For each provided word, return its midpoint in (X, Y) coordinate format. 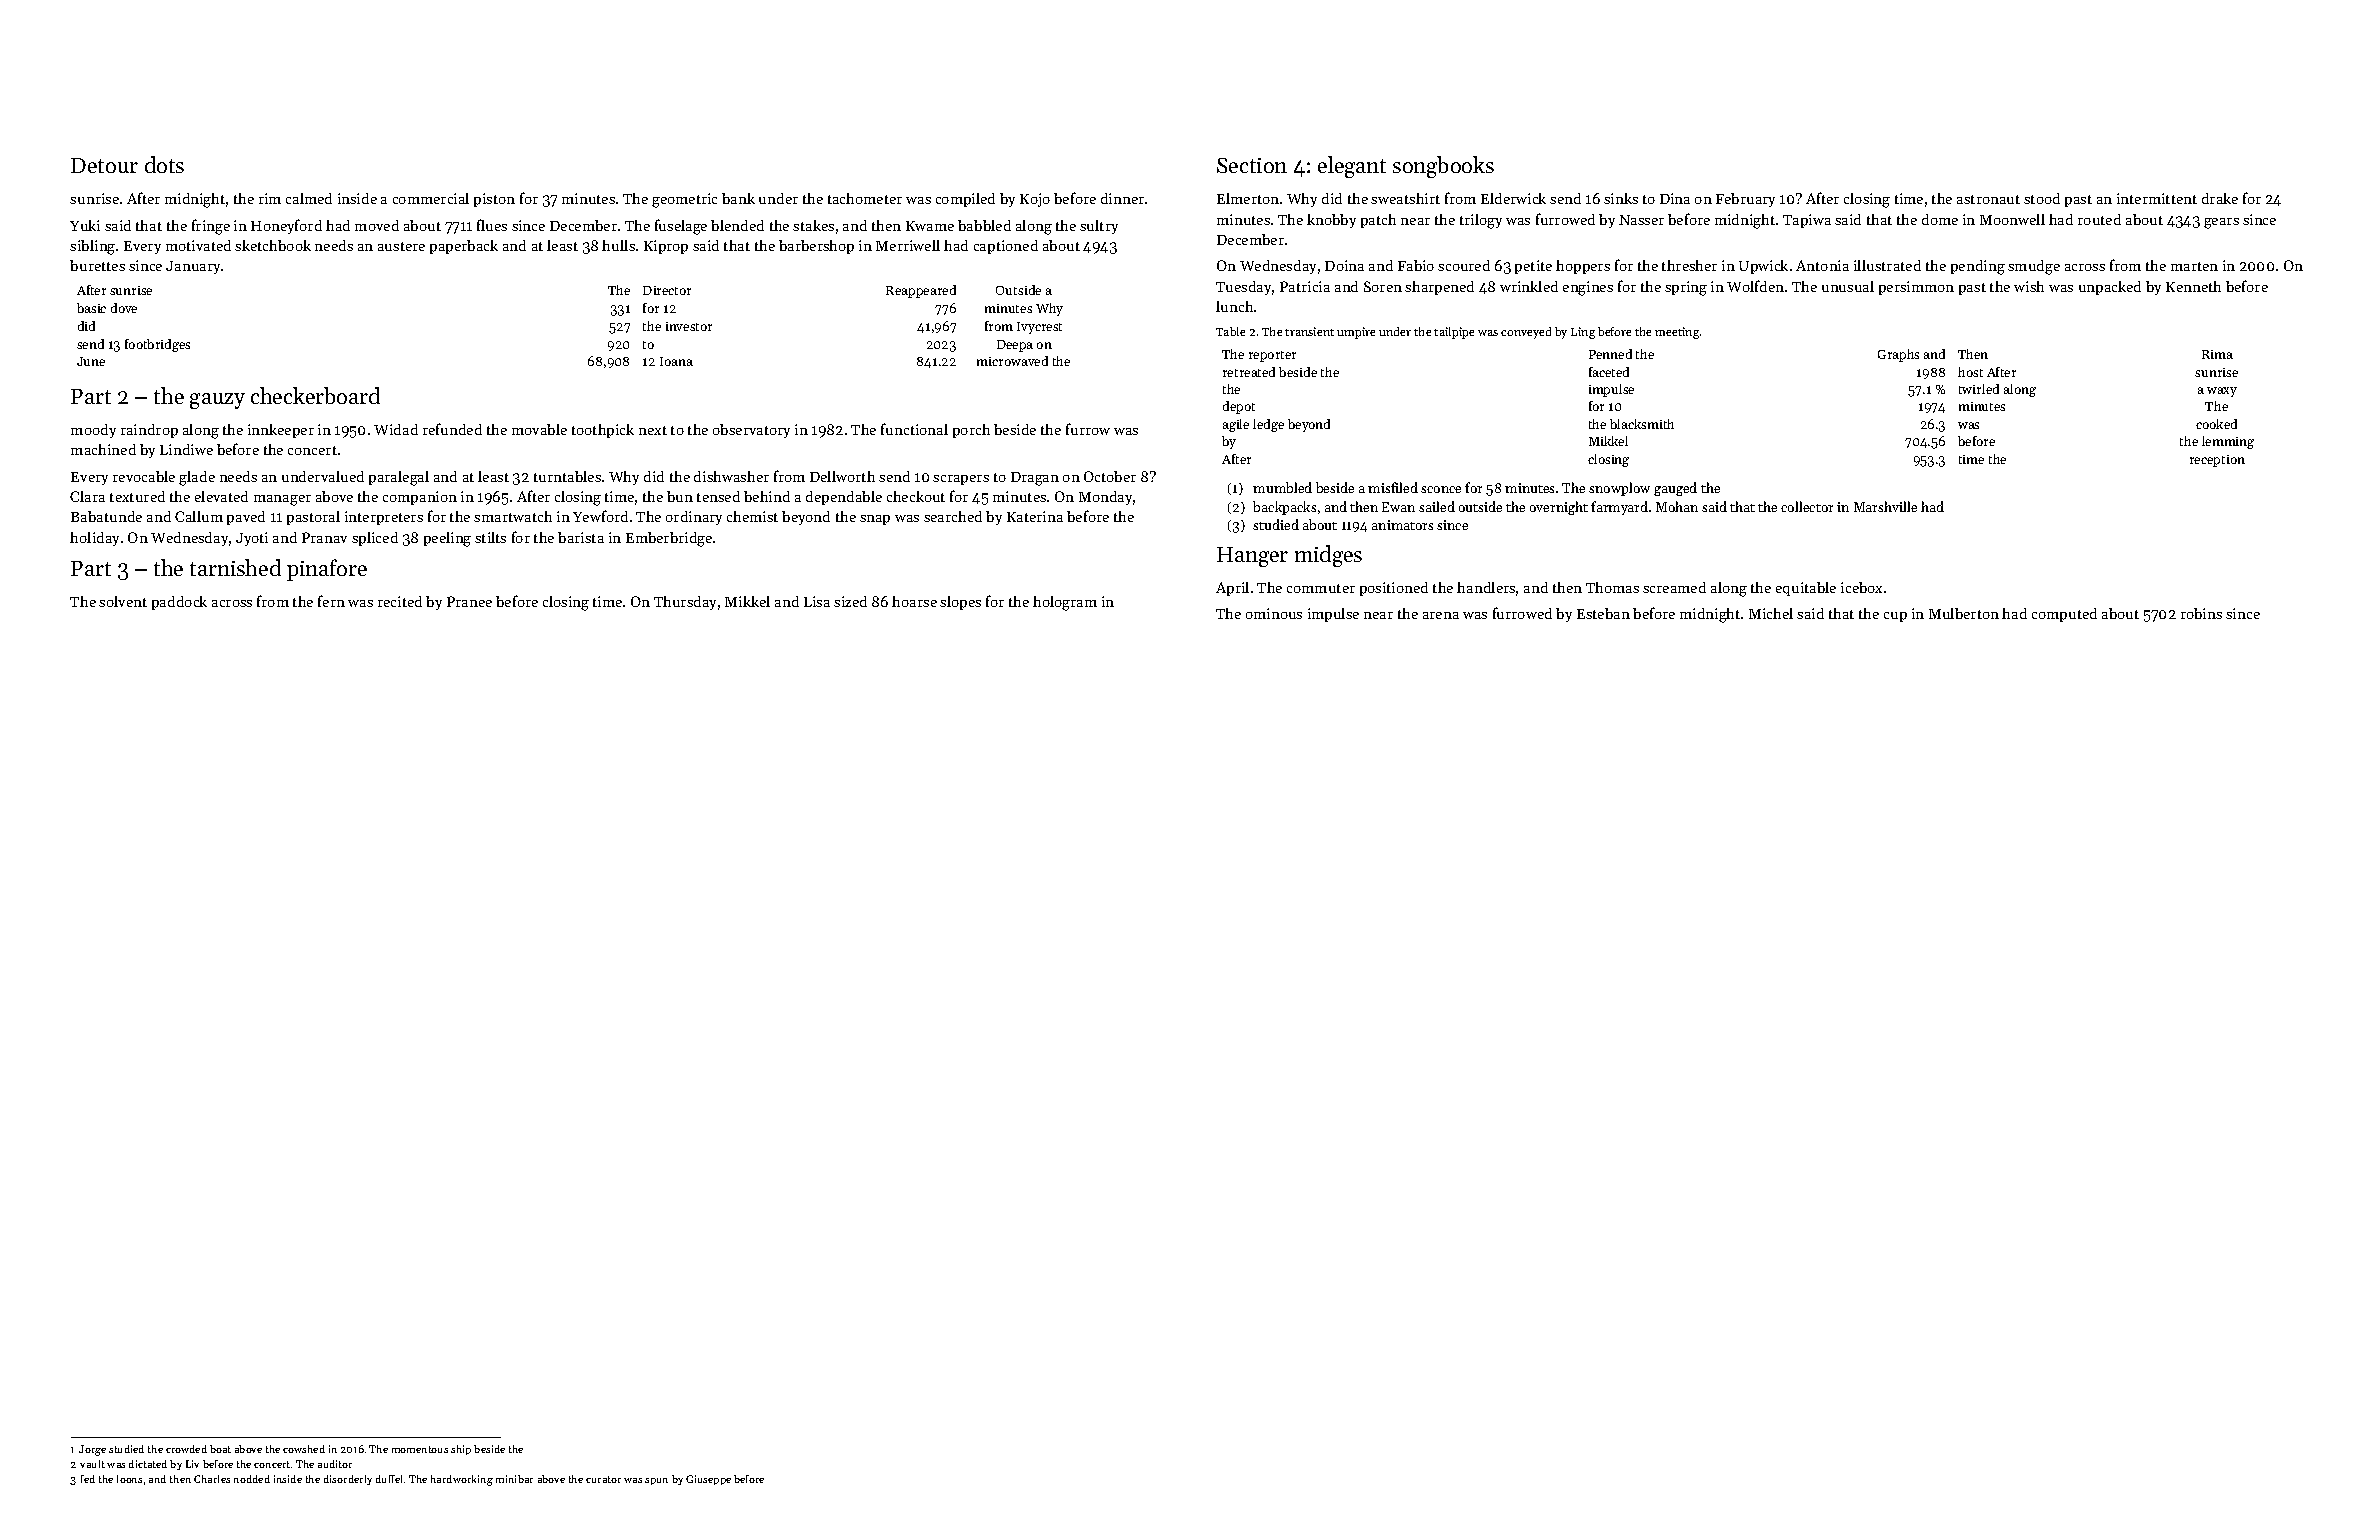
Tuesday (1243, 288)
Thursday (685, 603)
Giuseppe (708, 1480)
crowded (186, 1449)
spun (656, 1481)
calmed (309, 198)
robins (2201, 613)
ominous (1274, 613)
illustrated (1887, 265)
